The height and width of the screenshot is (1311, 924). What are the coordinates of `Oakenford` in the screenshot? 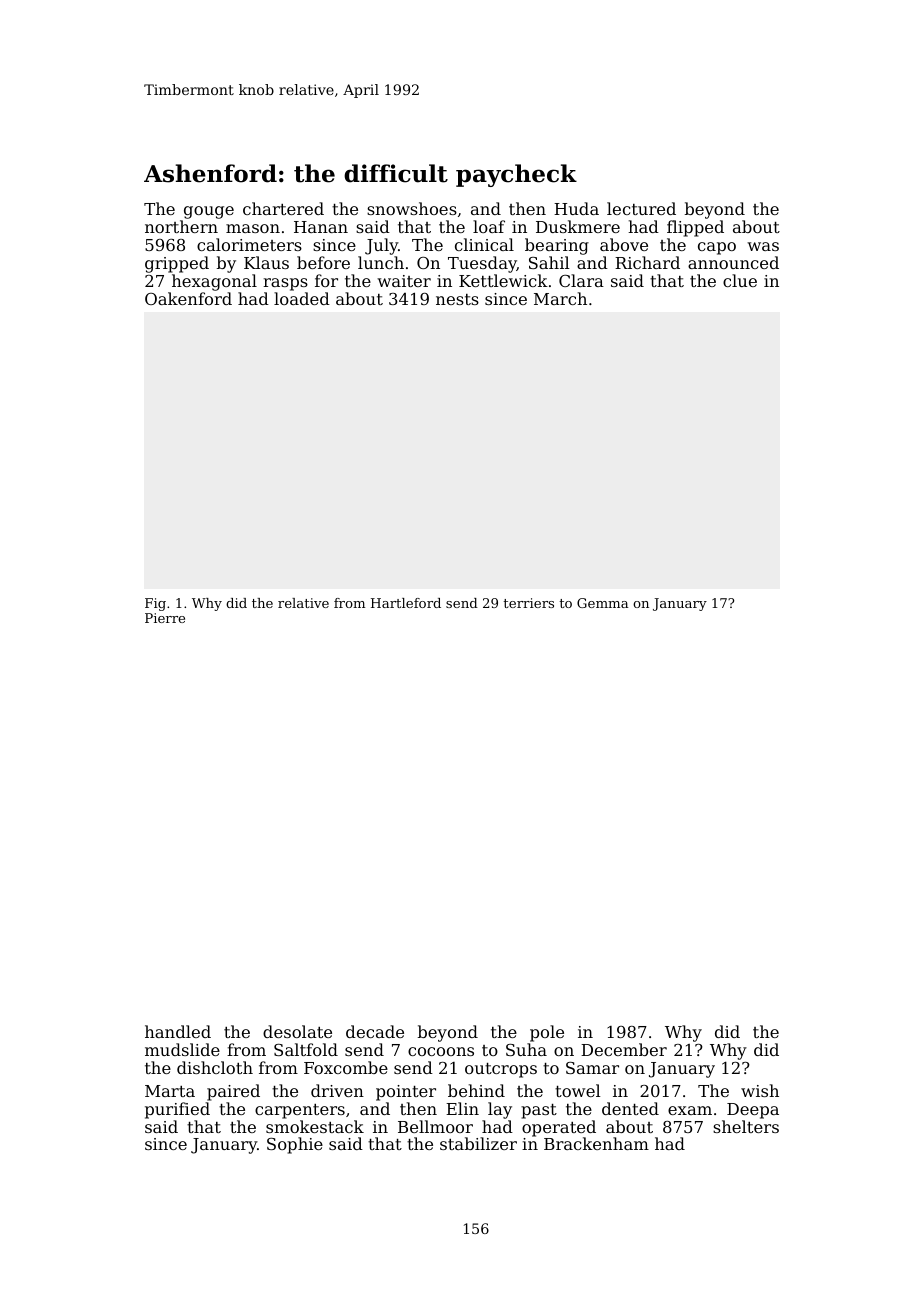 It's located at (188, 298).
